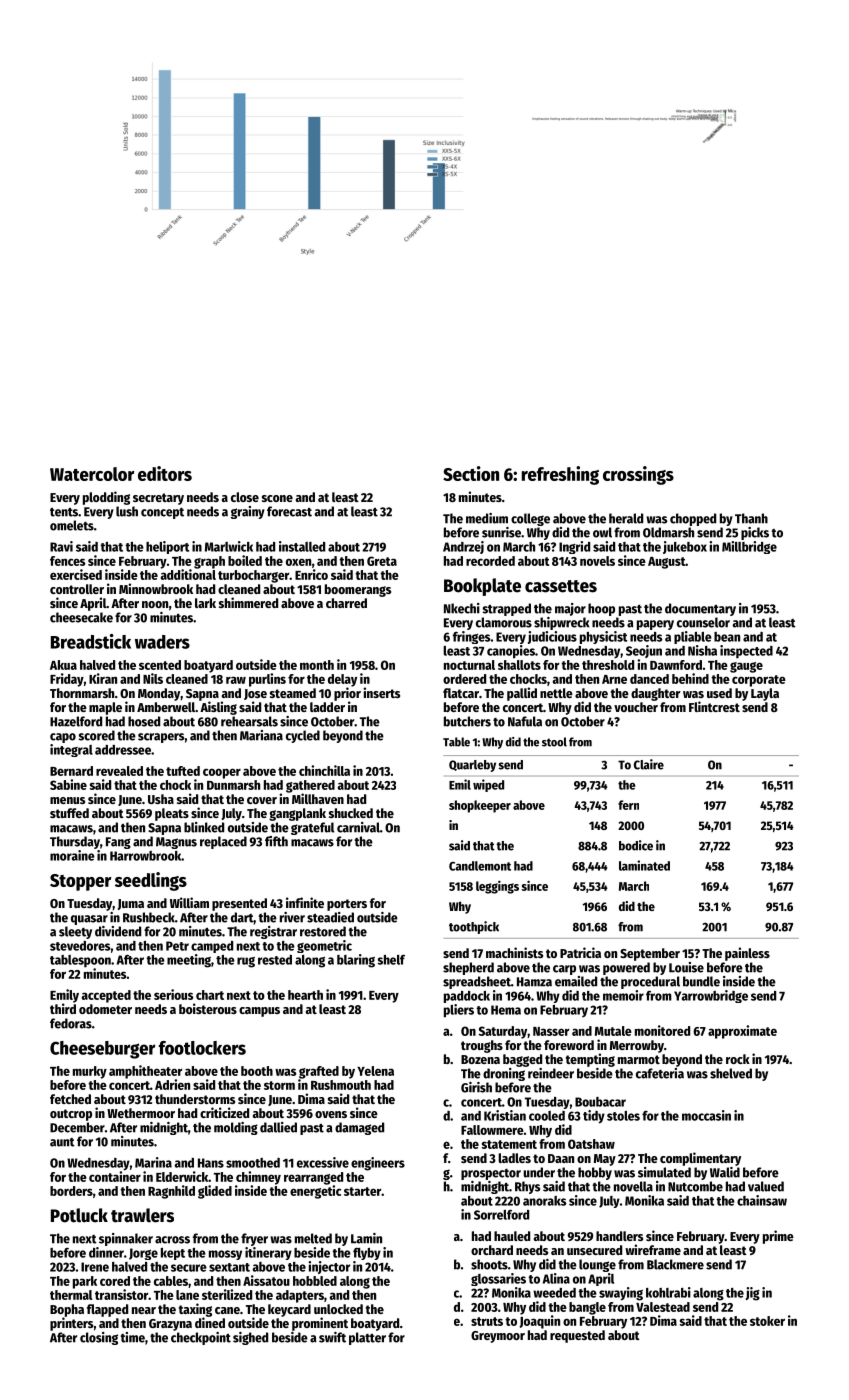 Image resolution: width=849 pixels, height=1400 pixels. I want to click on capo, so click(63, 738).
